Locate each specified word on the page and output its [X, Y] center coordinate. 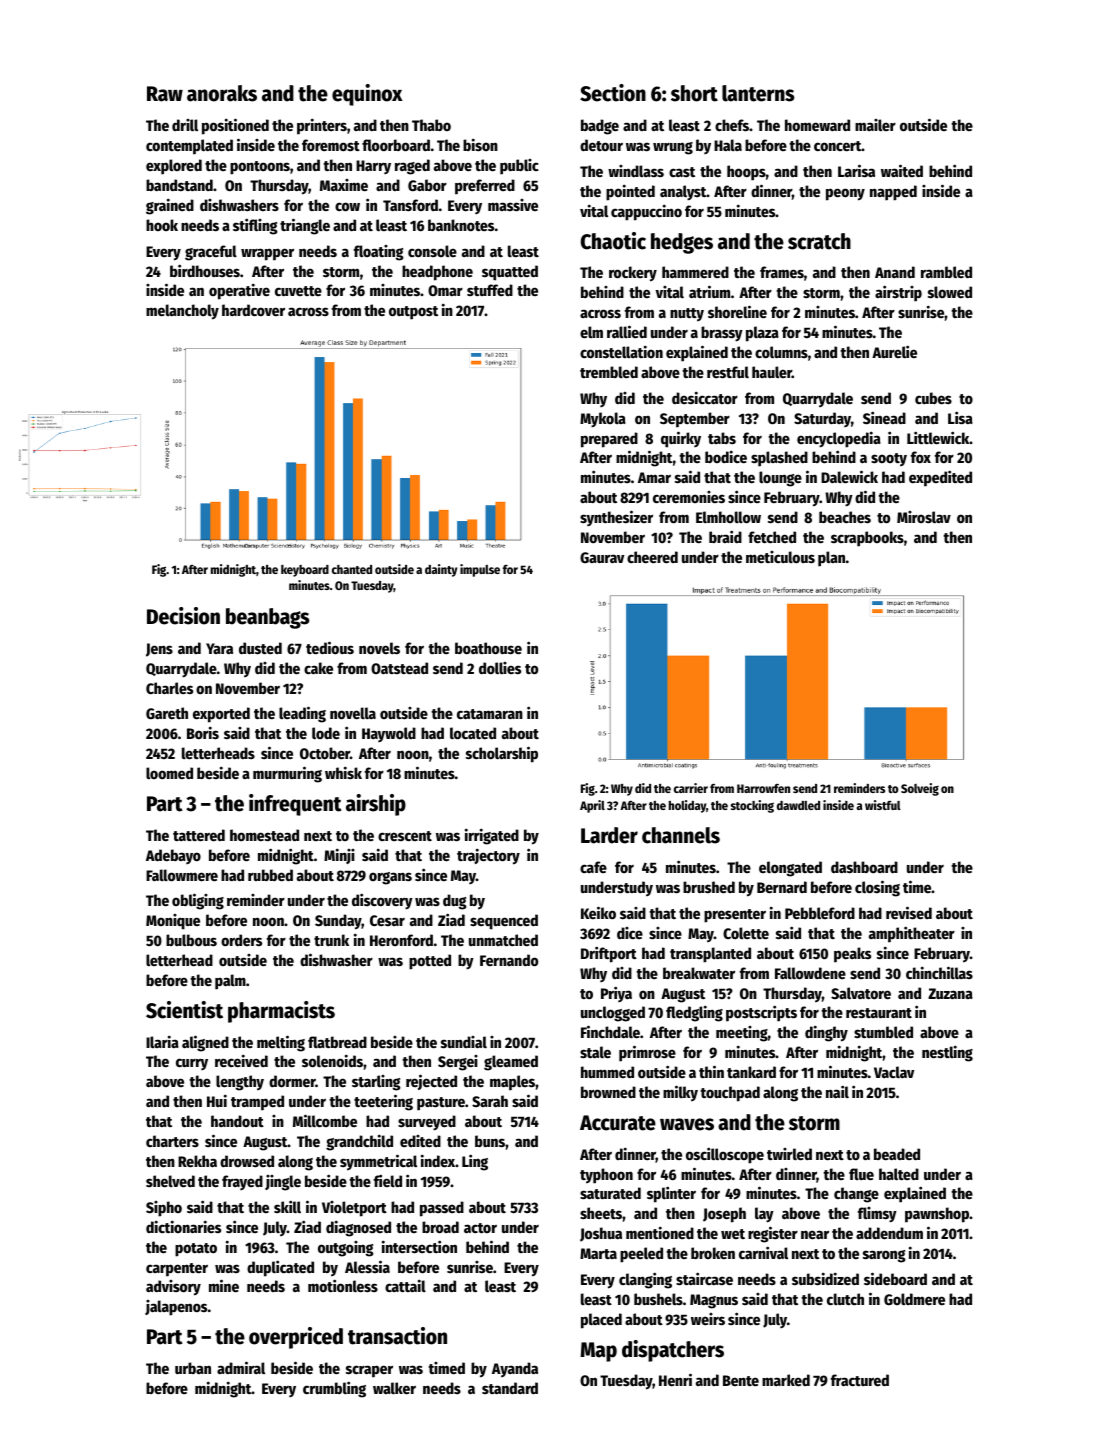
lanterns [758, 93]
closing [877, 888]
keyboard [305, 571]
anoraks [222, 93]
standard [510, 1388]
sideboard [895, 1278]
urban [193, 1368]
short [694, 93]
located [473, 733]
